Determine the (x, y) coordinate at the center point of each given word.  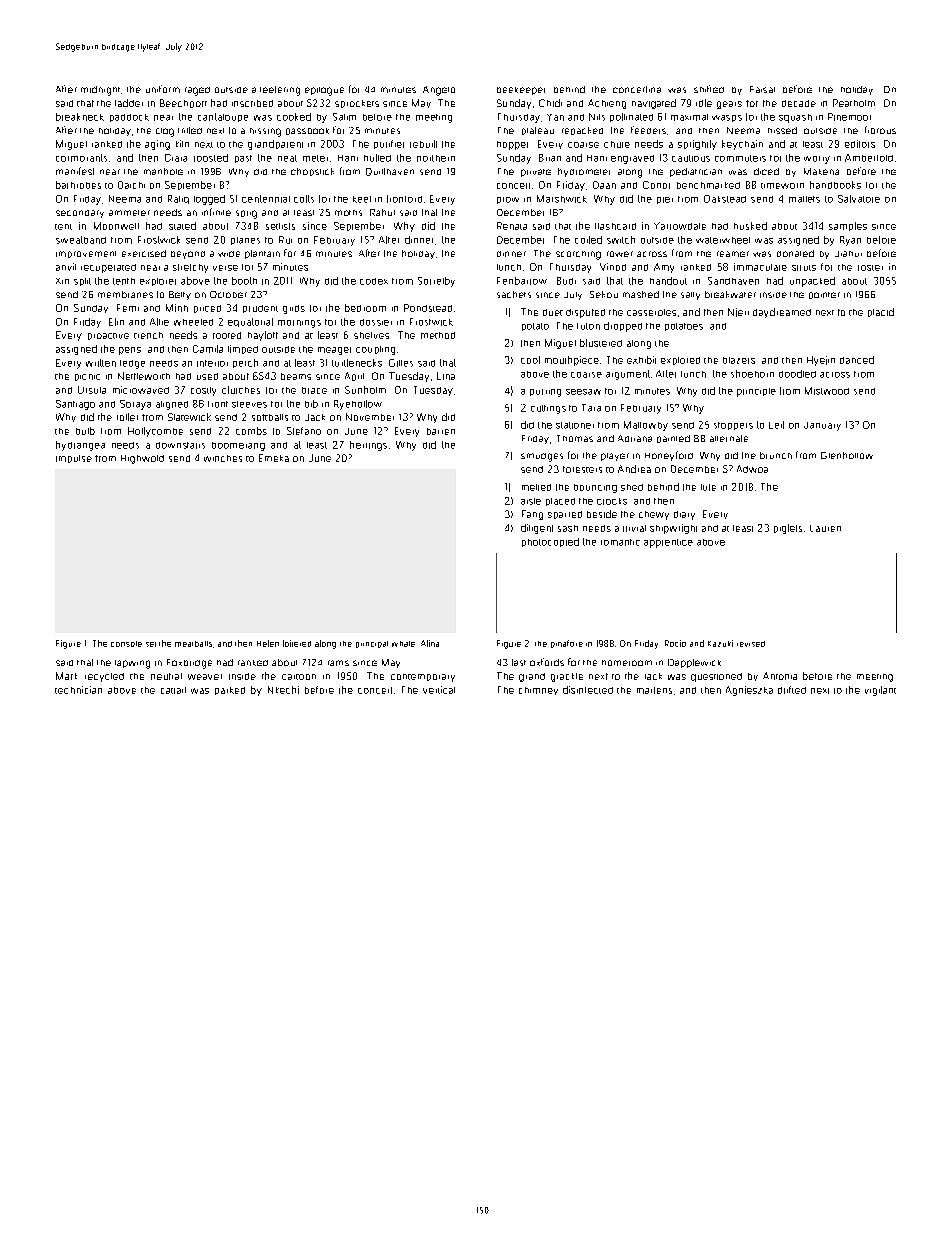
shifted (709, 89)
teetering (280, 91)
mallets (804, 199)
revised (751, 644)
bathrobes (78, 185)
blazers (739, 360)
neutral (166, 676)
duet (553, 312)
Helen (268, 643)
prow (508, 200)
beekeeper (521, 91)
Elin (116, 322)
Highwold (142, 459)
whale (403, 644)
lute (708, 487)
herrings (368, 446)
